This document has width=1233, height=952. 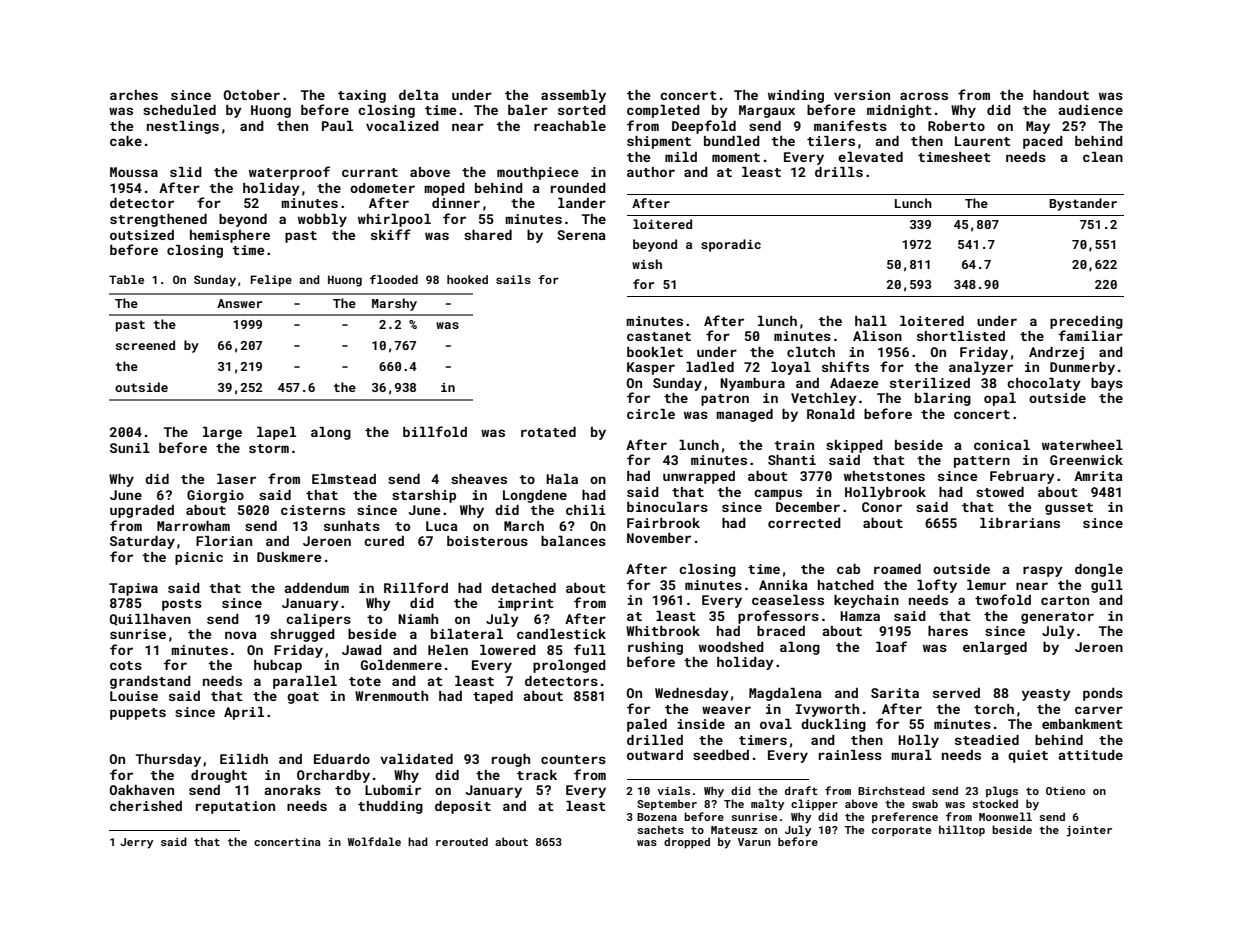 I want to click on arches, so click(x=134, y=95).
